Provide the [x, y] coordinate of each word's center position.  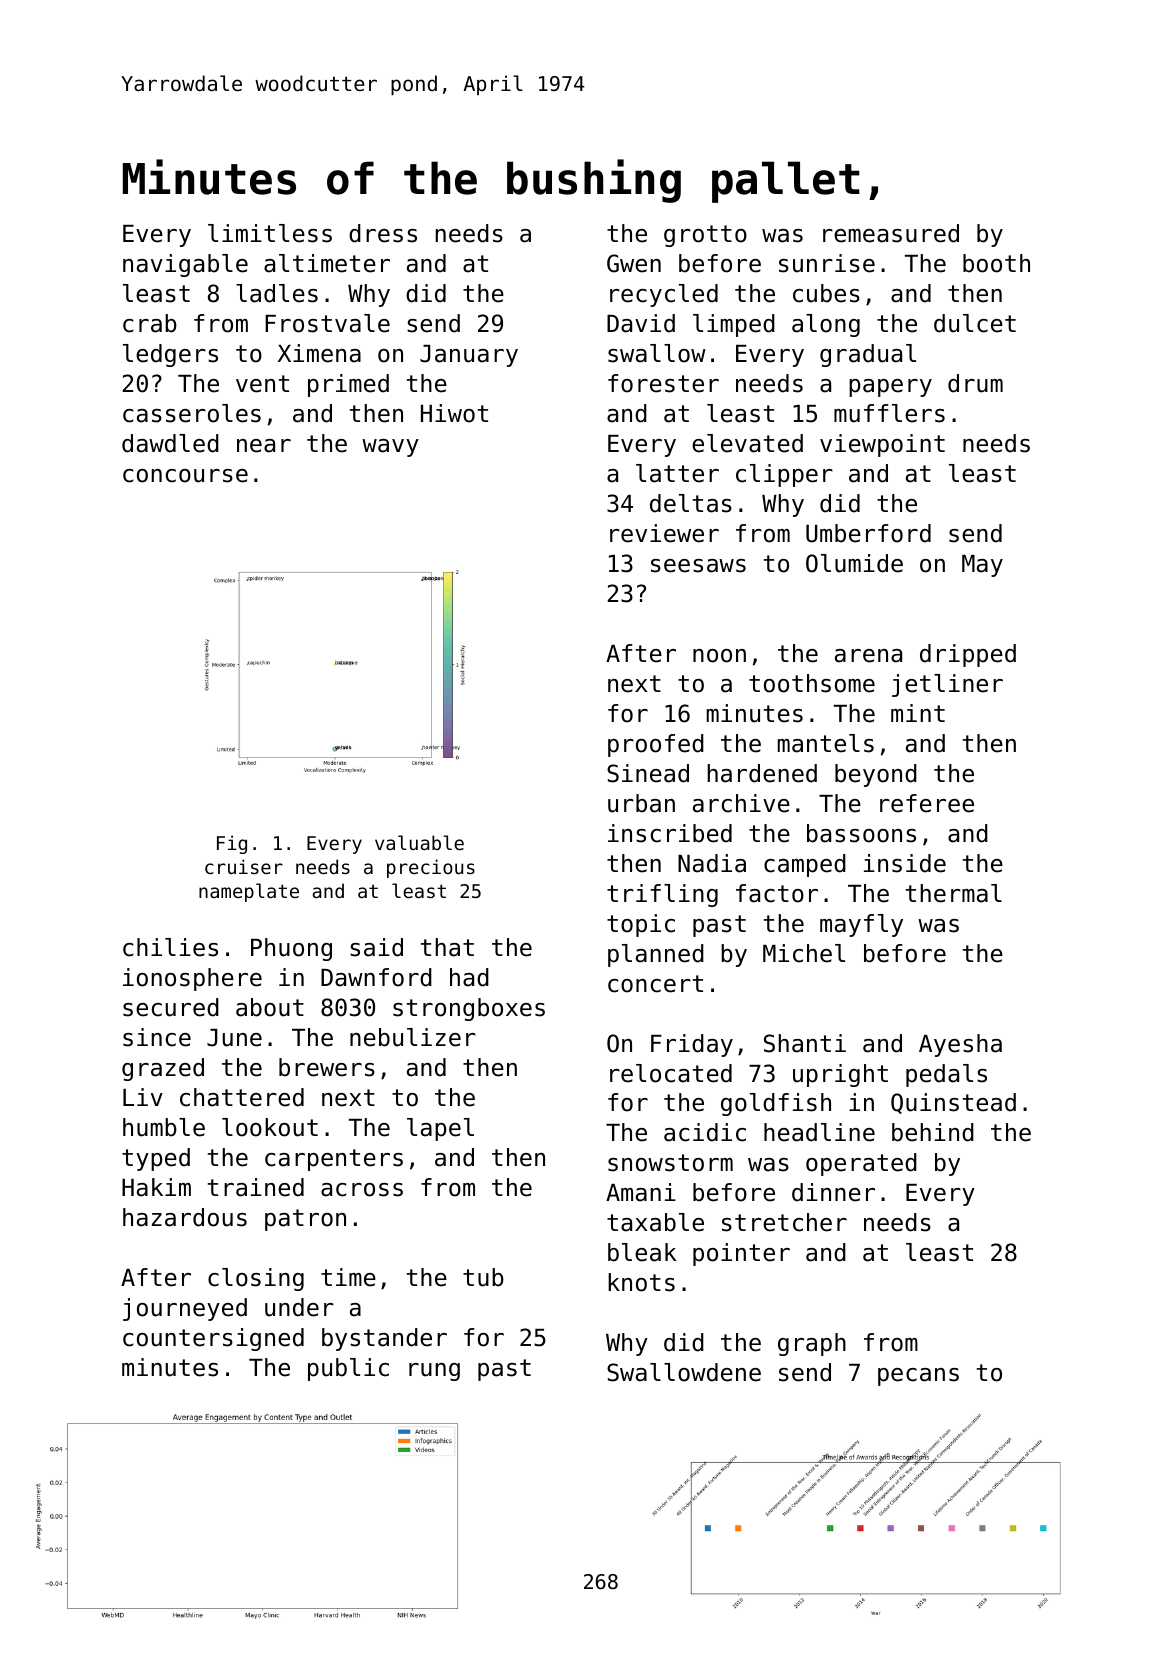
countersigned [213, 1339]
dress [383, 233]
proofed [656, 745]
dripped [968, 655]
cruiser [244, 866]
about [270, 1007]
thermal [954, 893]
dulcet [975, 323]
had [469, 977]
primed [348, 385]
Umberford [868, 533]
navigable [185, 265]
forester [663, 383]
